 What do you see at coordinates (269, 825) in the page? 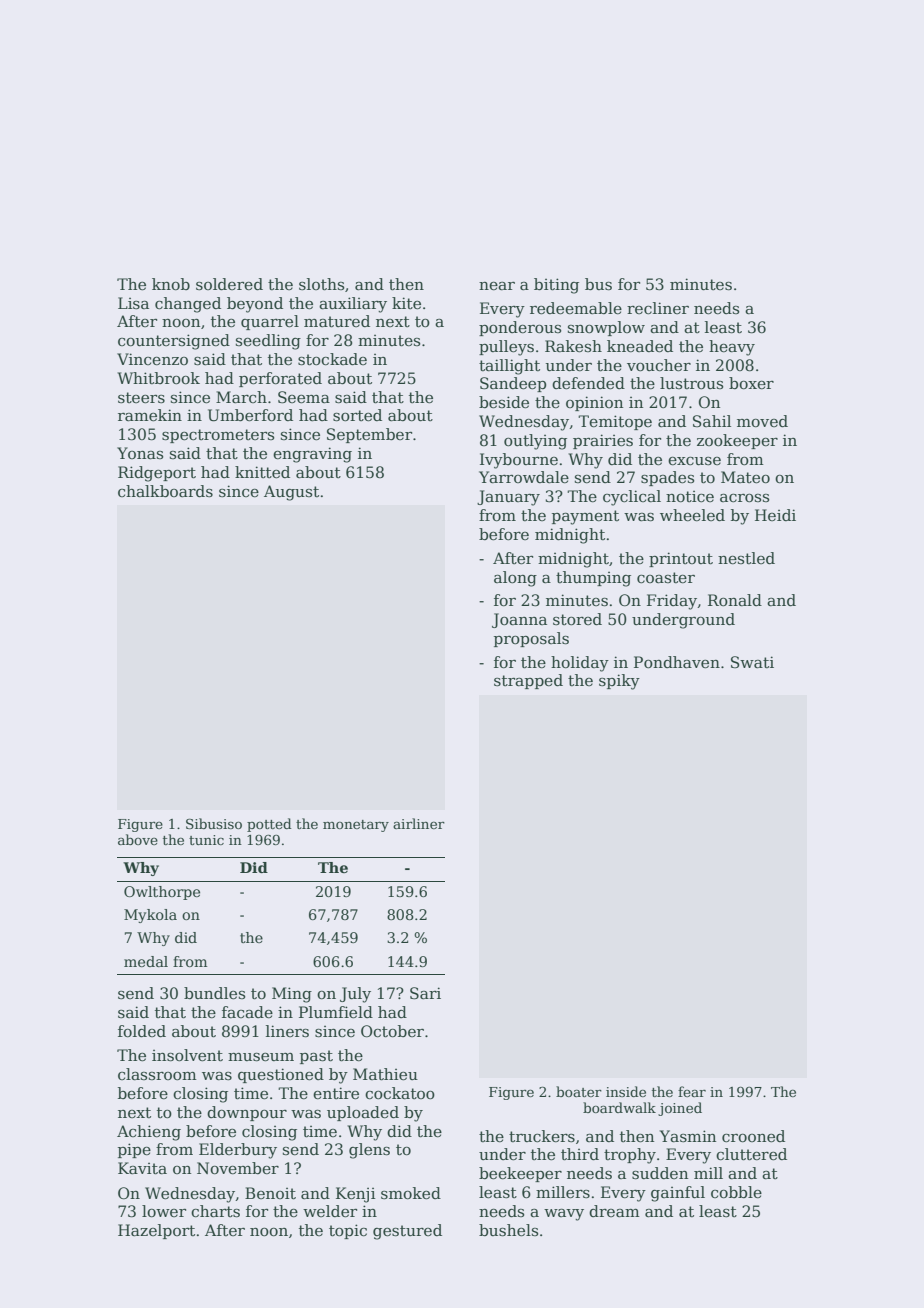
I see `potted` at bounding box center [269, 825].
